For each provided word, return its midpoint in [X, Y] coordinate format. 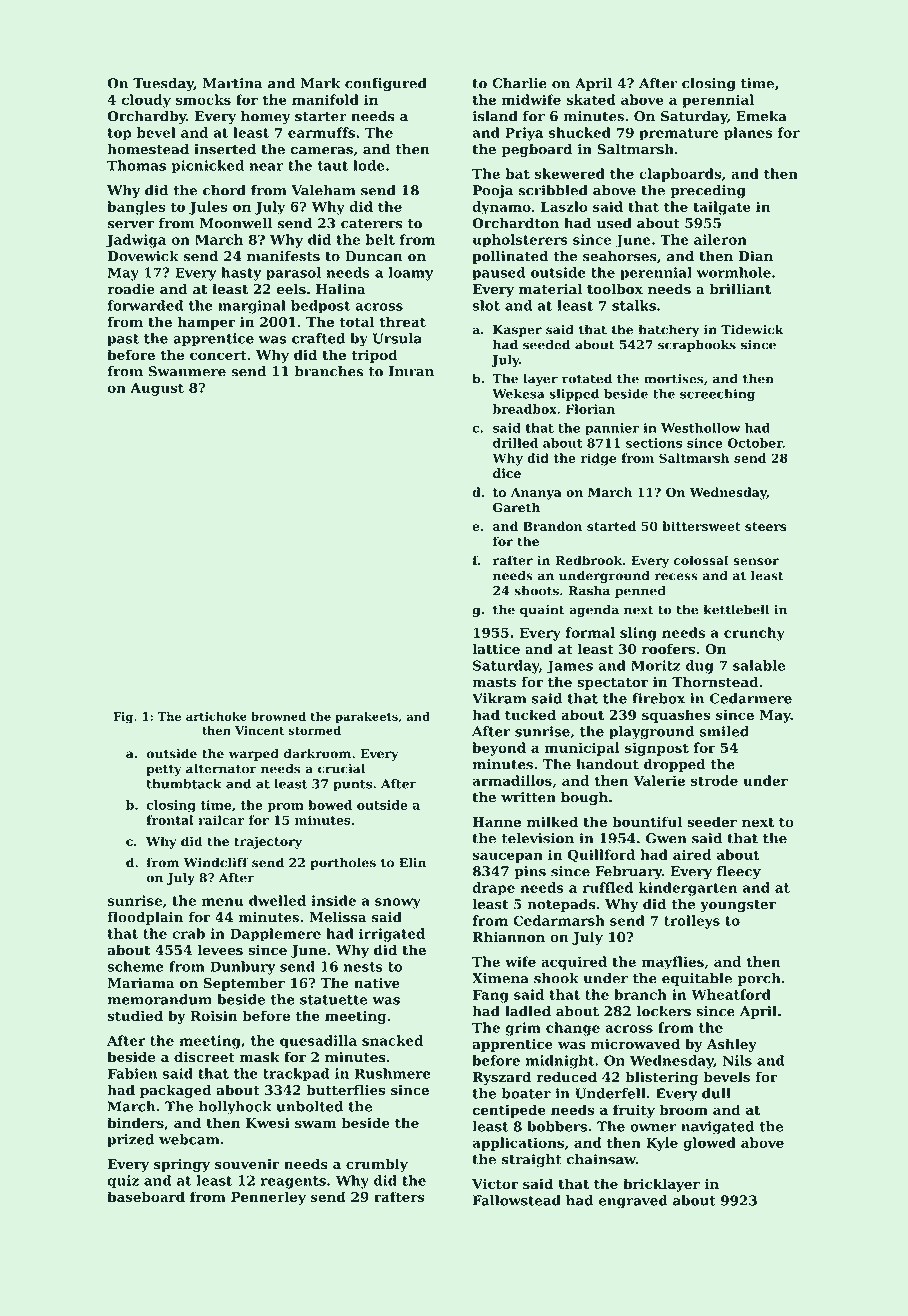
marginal [252, 307]
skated [591, 99]
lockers [664, 1011]
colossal [701, 560]
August [157, 389]
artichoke [216, 716]
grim [523, 1029]
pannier [612, 429]
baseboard [146, 1196]
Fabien [132, 1073]
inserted [225, 149]
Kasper [517, 331]
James [569, 667]
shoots [536, 590]
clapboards [680, 175]
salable [759, 665]
